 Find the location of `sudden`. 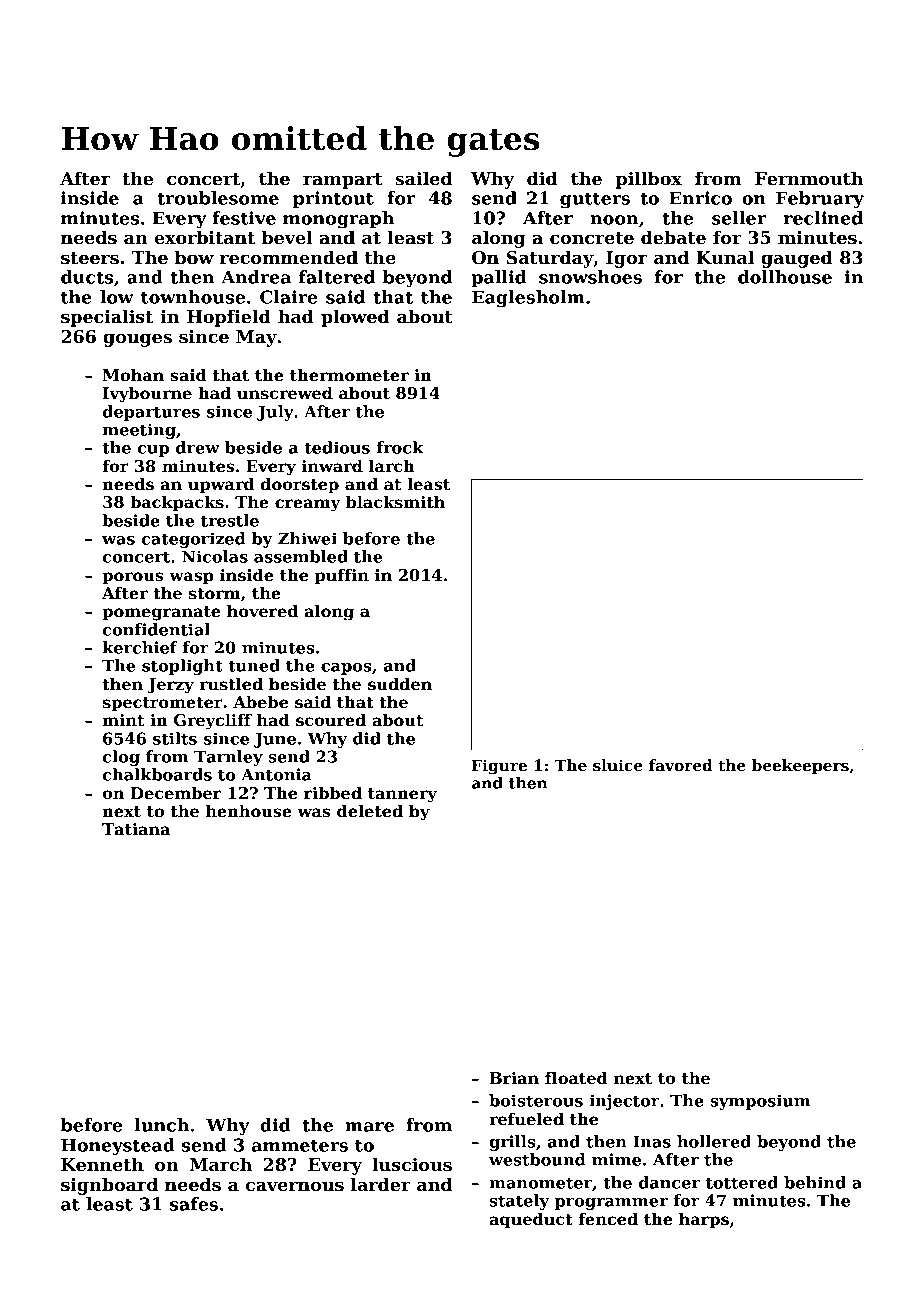

sudden is located at coordinates (400, 684).
